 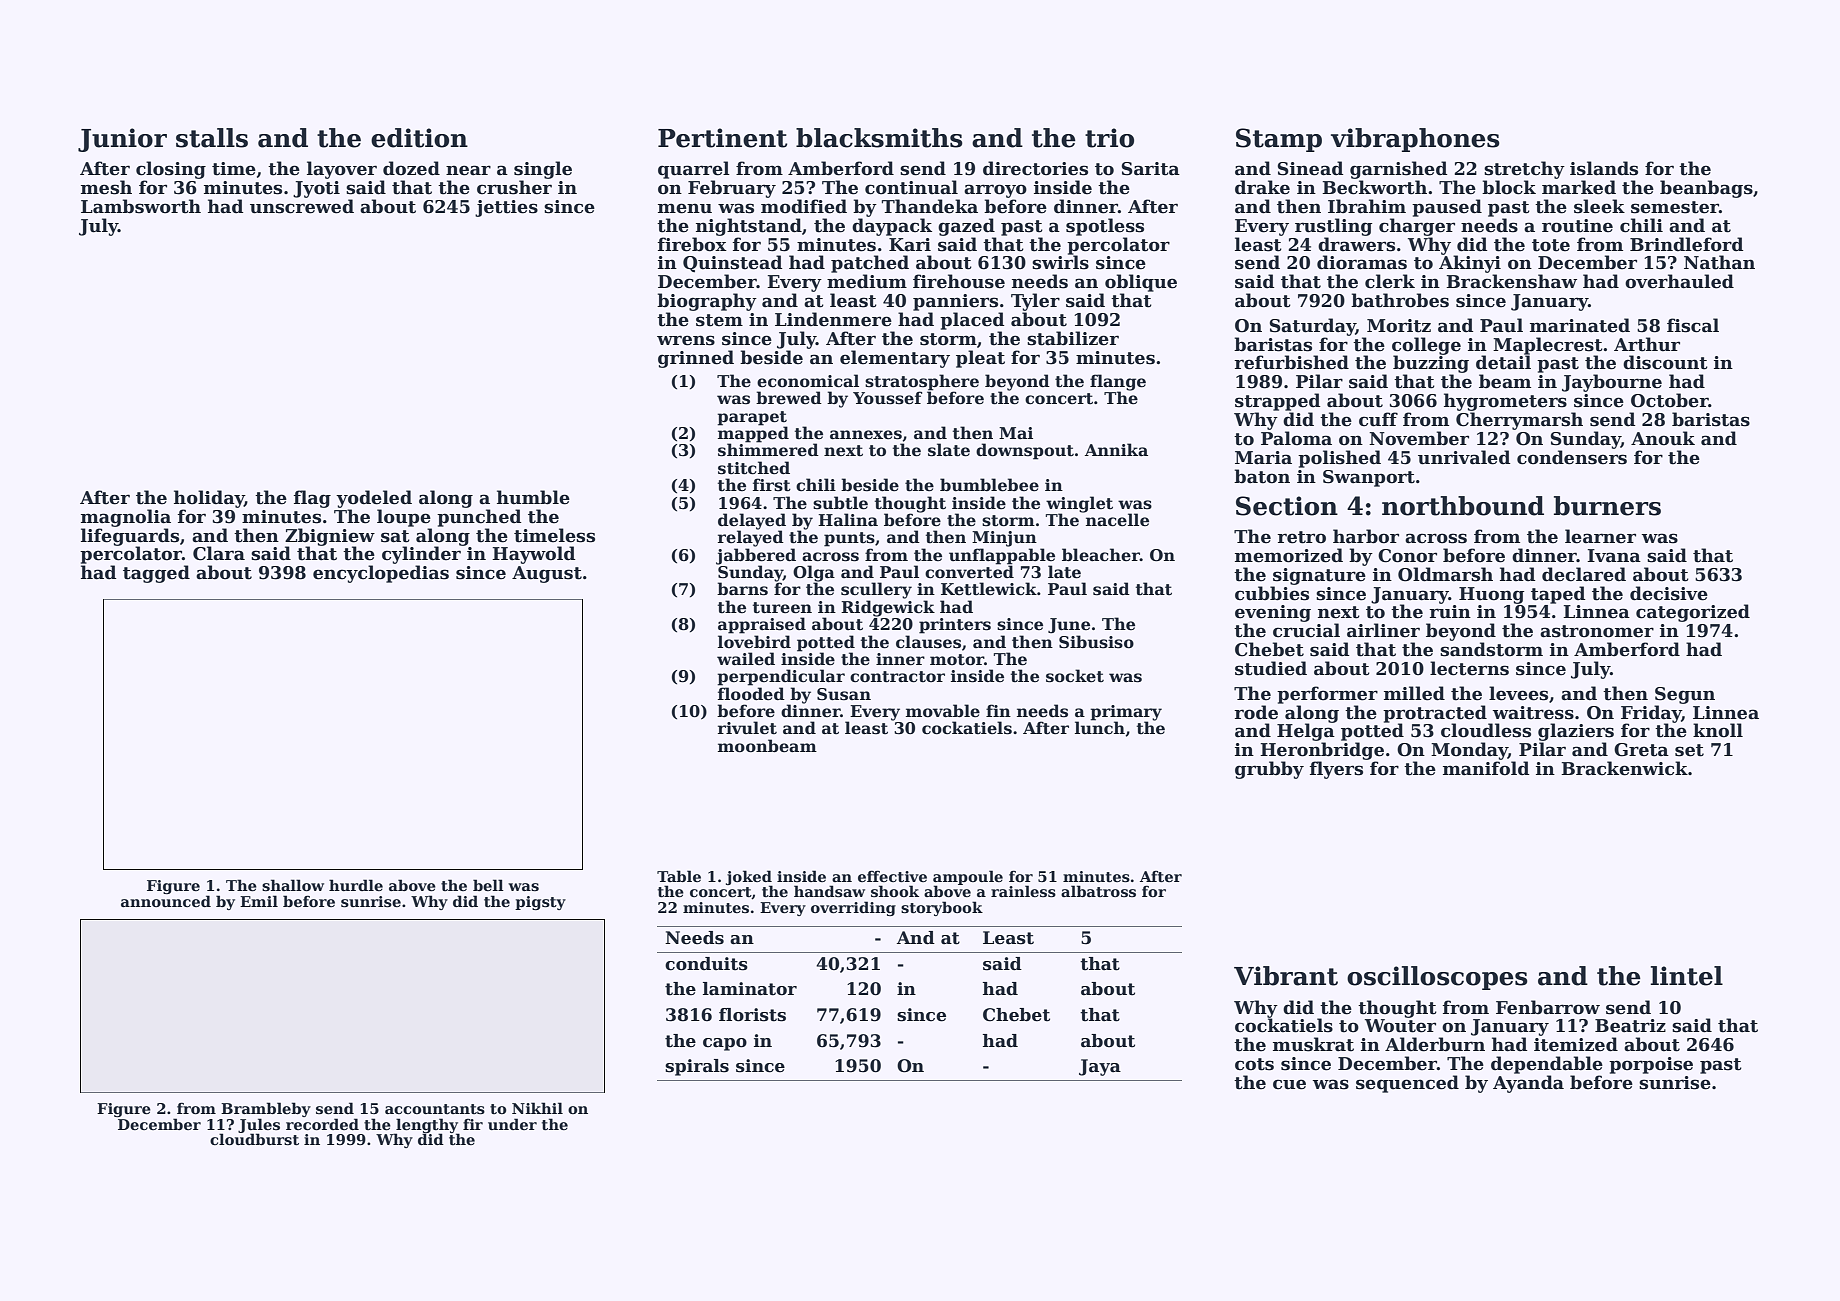 I want to click on under, so click(x=512, y=1124).
